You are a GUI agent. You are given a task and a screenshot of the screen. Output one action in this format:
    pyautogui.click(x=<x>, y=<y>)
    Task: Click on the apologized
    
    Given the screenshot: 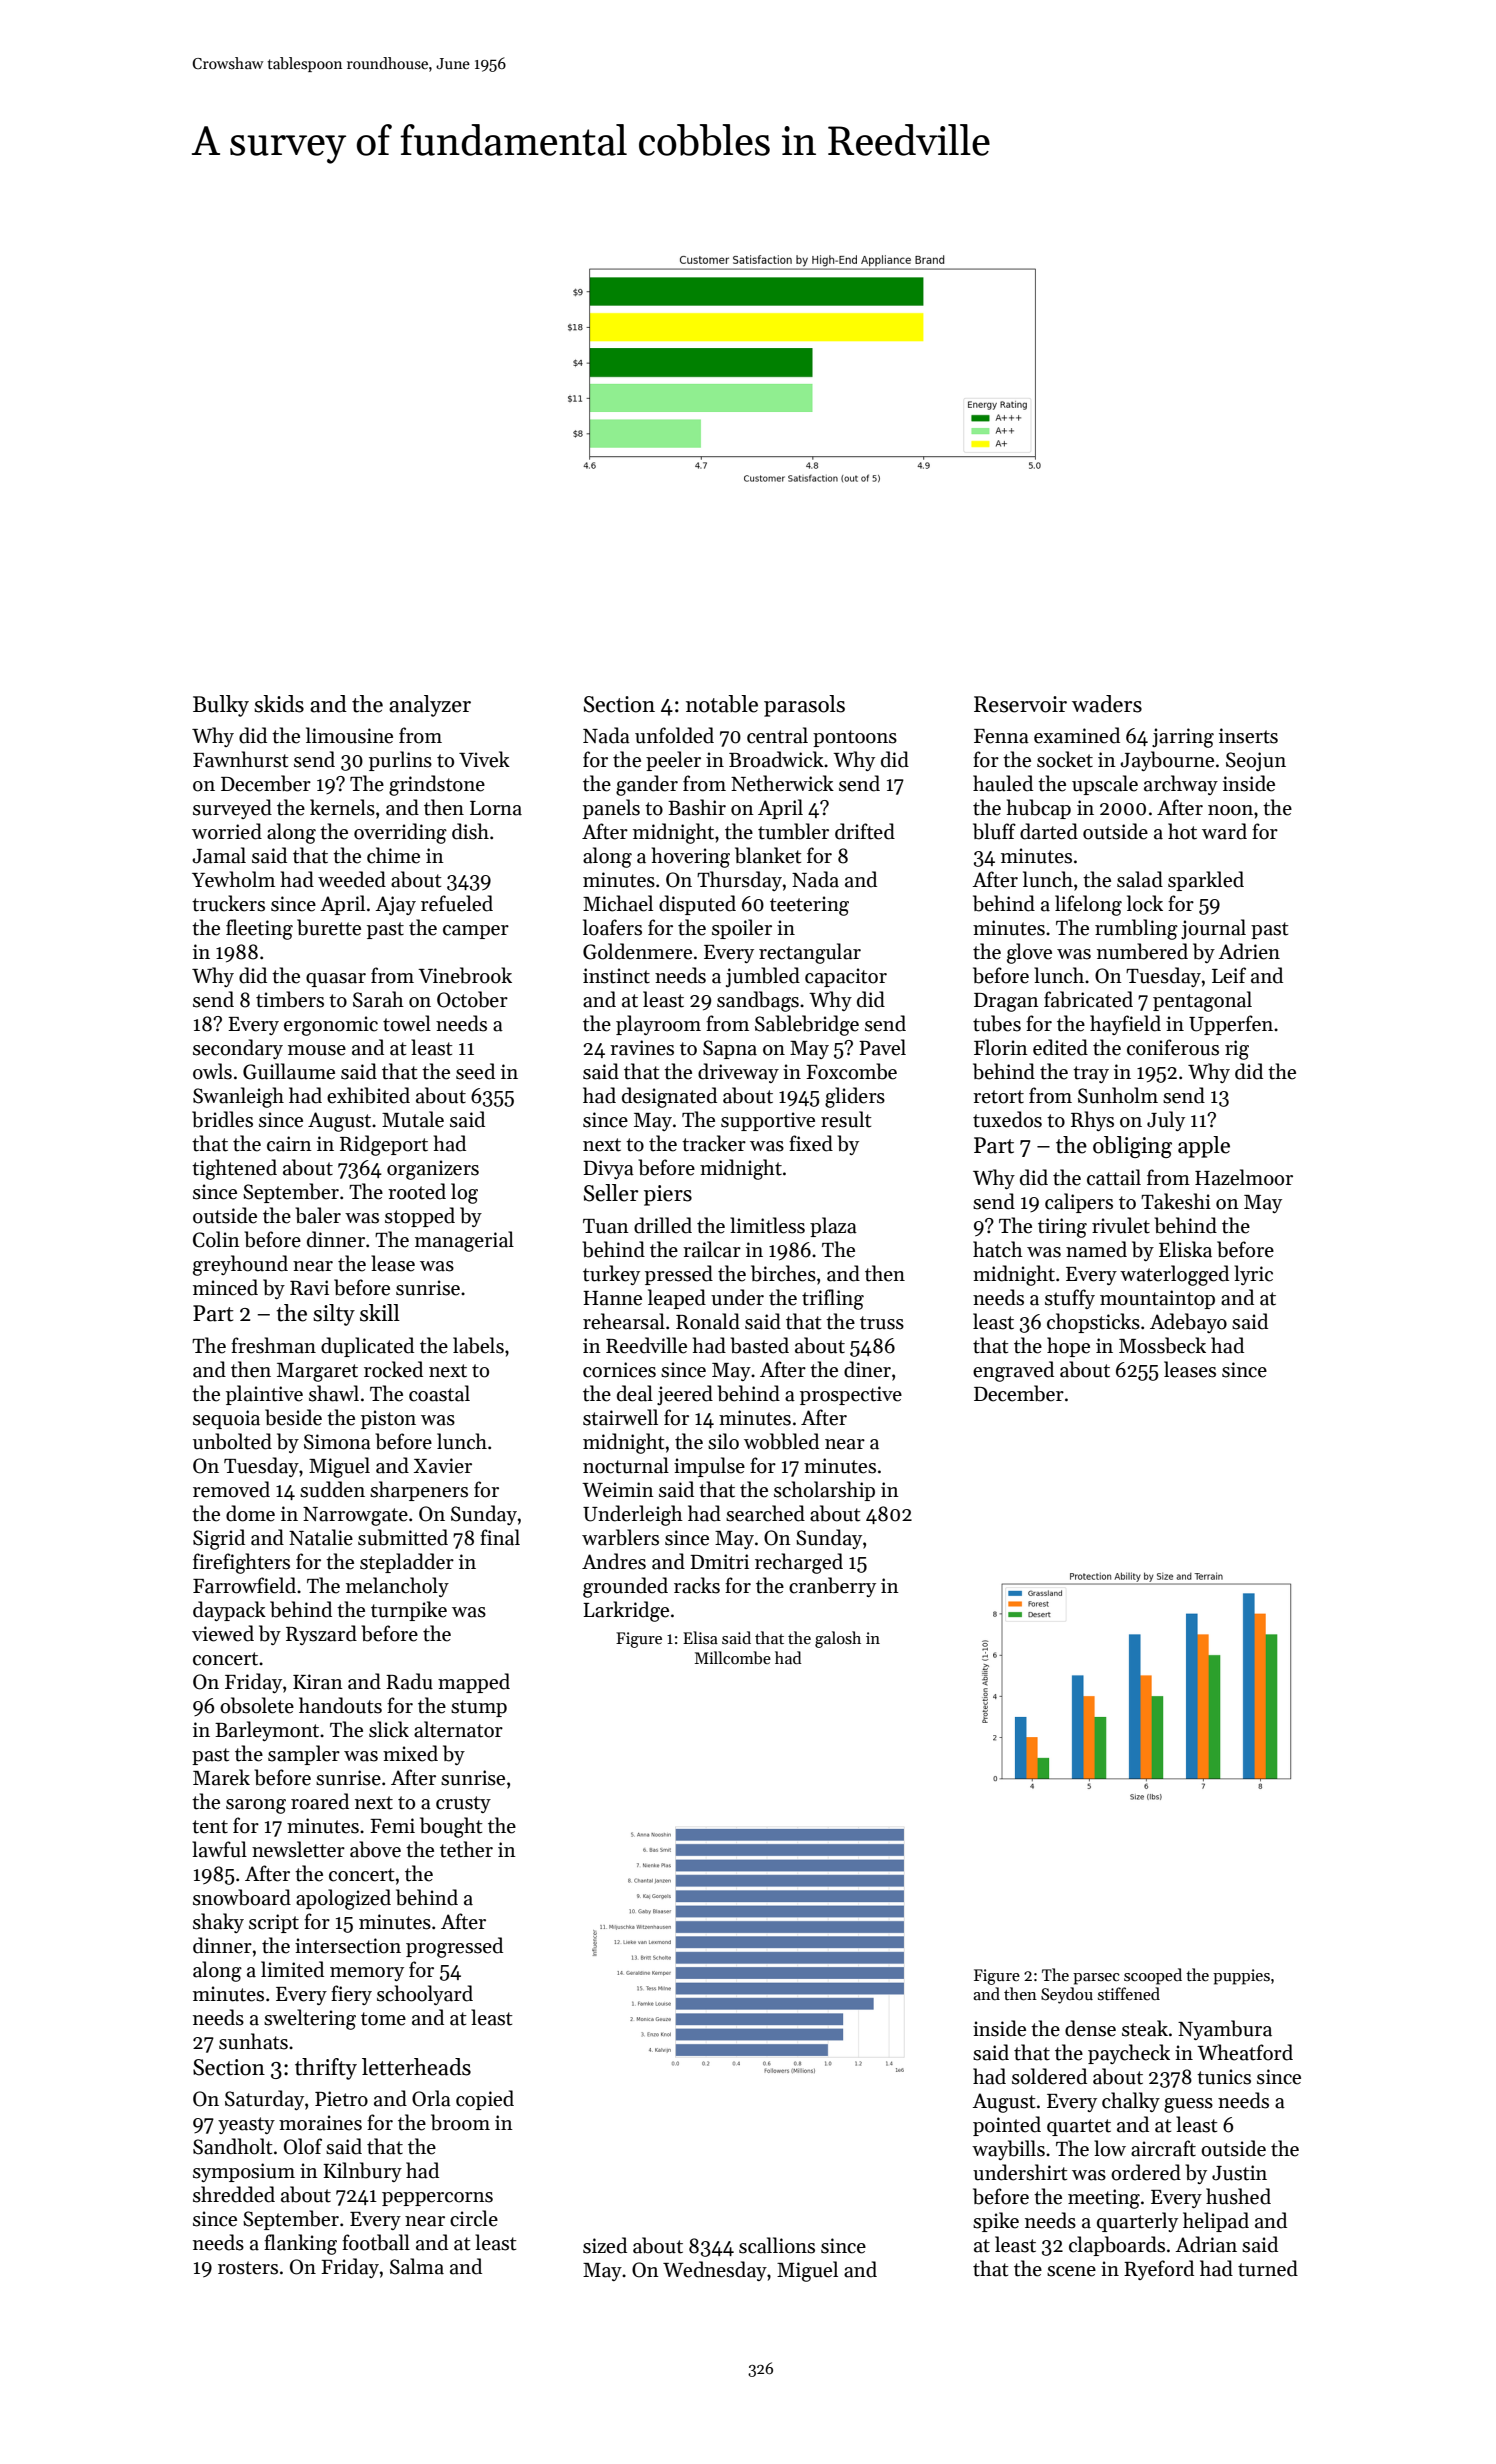 What is the action you would take?
    pyautogui.click(x=343, y=1899)
